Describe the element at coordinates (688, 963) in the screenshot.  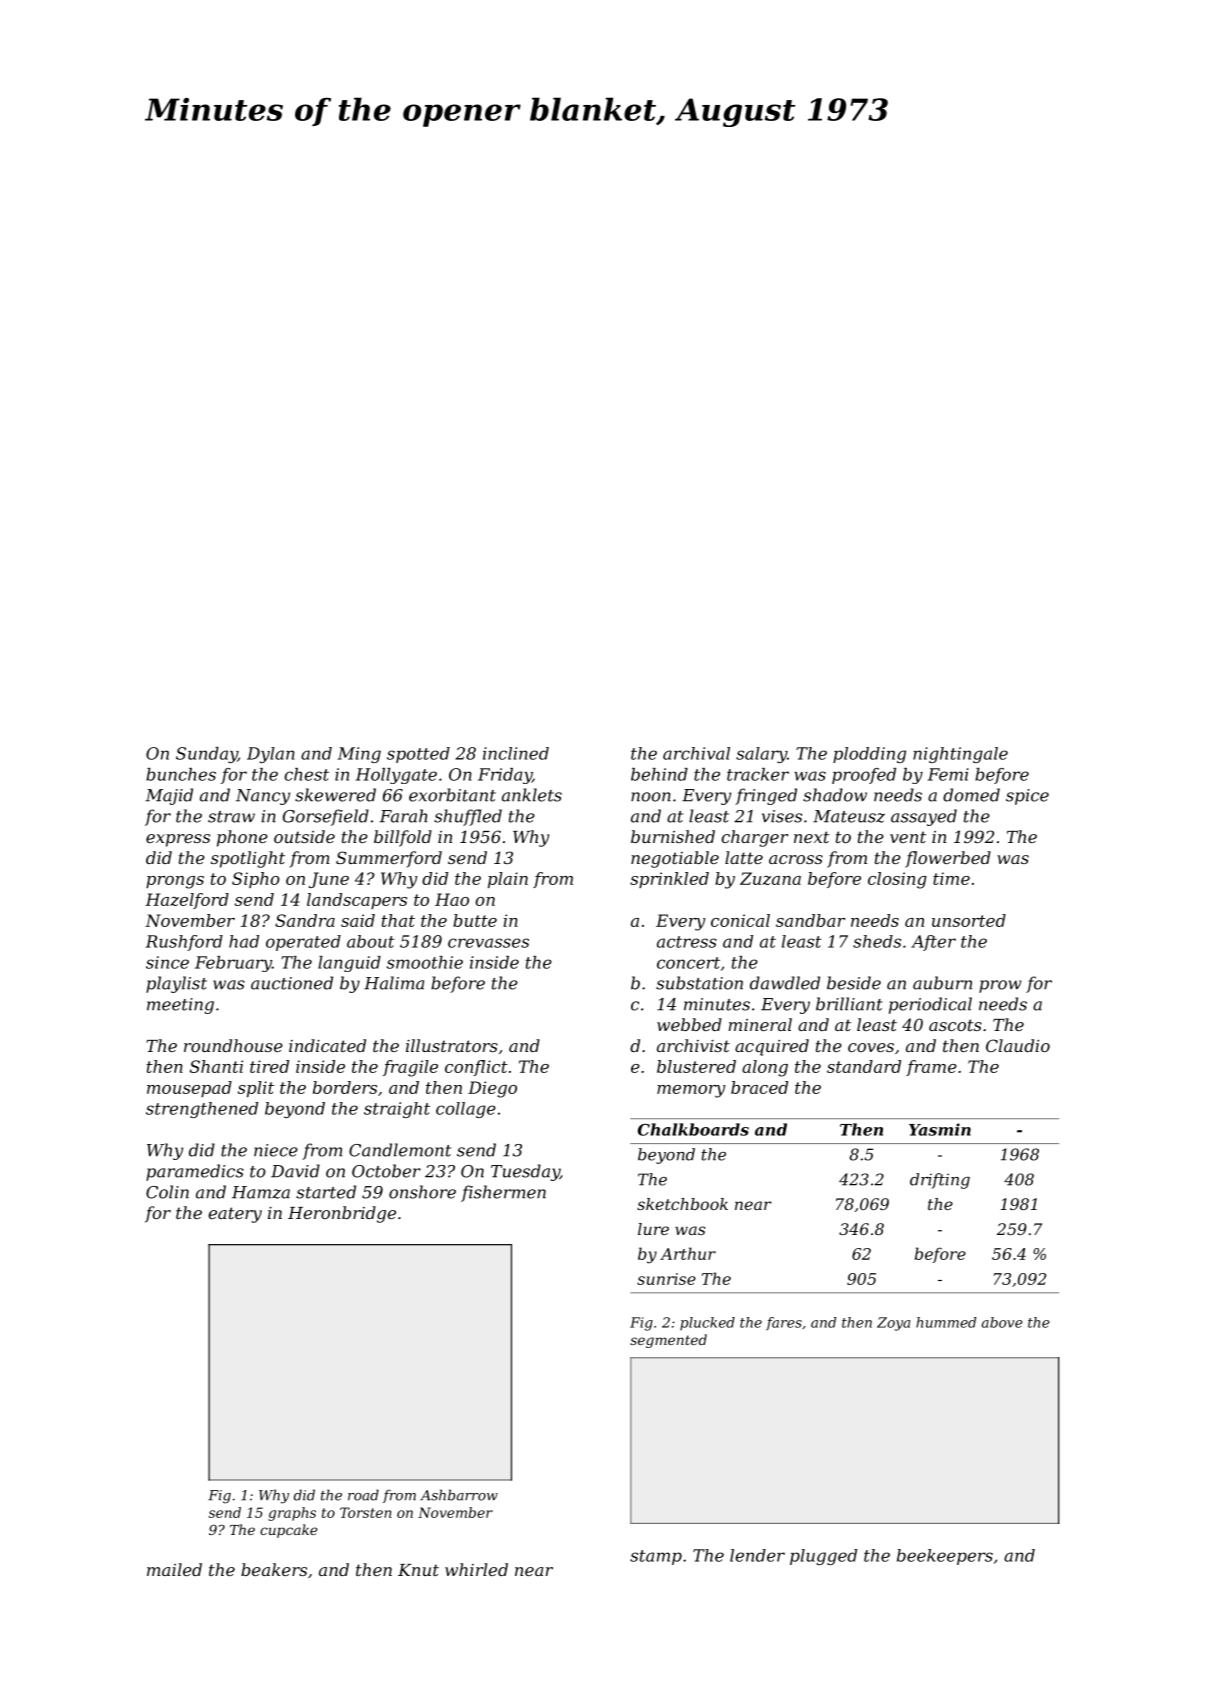
I see `concert` at that location.
